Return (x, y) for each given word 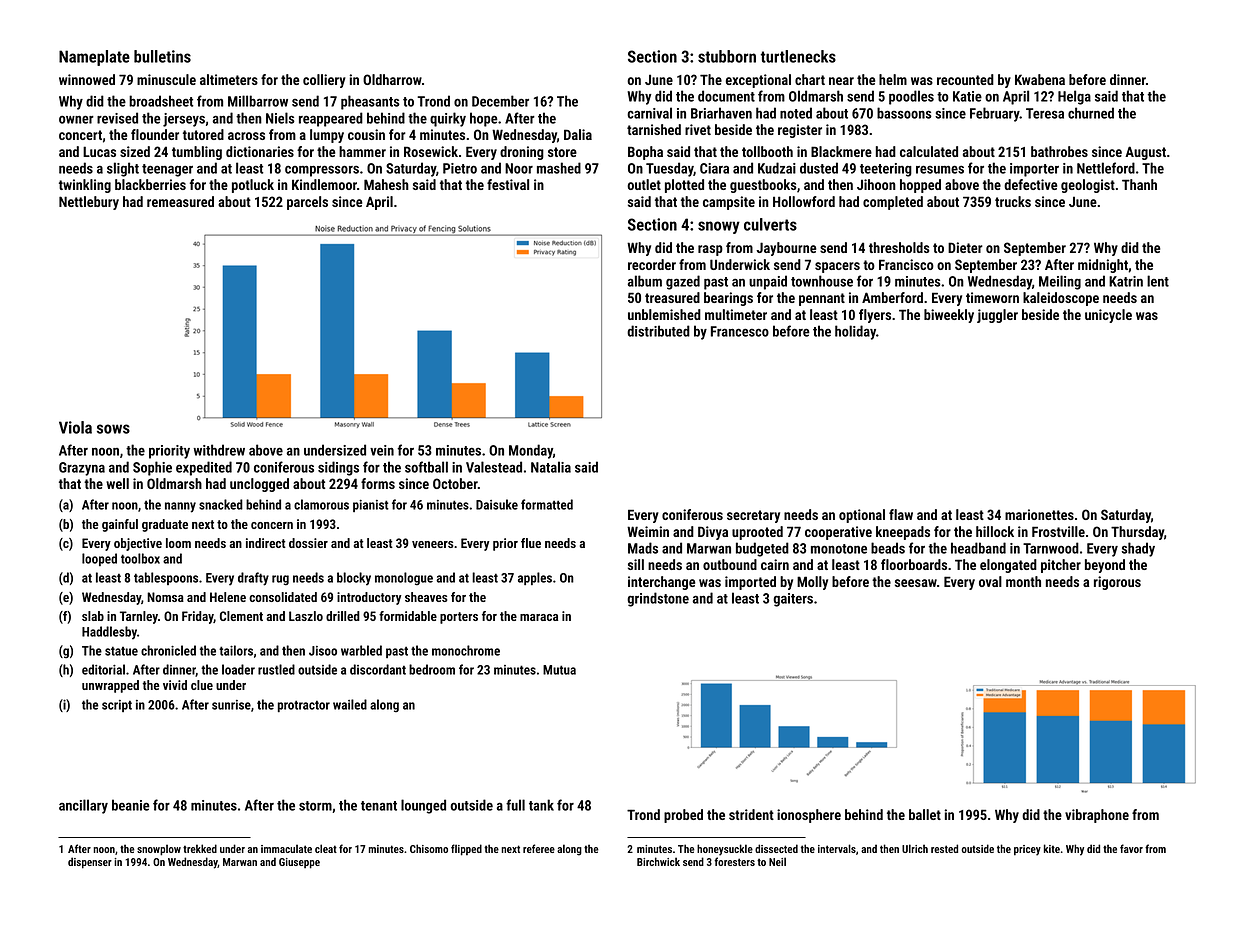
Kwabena (1040, 79)
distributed (658, 331)
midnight (1103, 266)
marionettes (1039, 514)
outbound (730, 564)
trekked (200, 848)
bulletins (162, 56)
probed (683, 816)
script (117, 706)
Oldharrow (392, 79)
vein (382, 450)
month (1023, 581)
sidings (338, 468)
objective (138, 544)
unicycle (1108, 316)
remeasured (180, 201)
